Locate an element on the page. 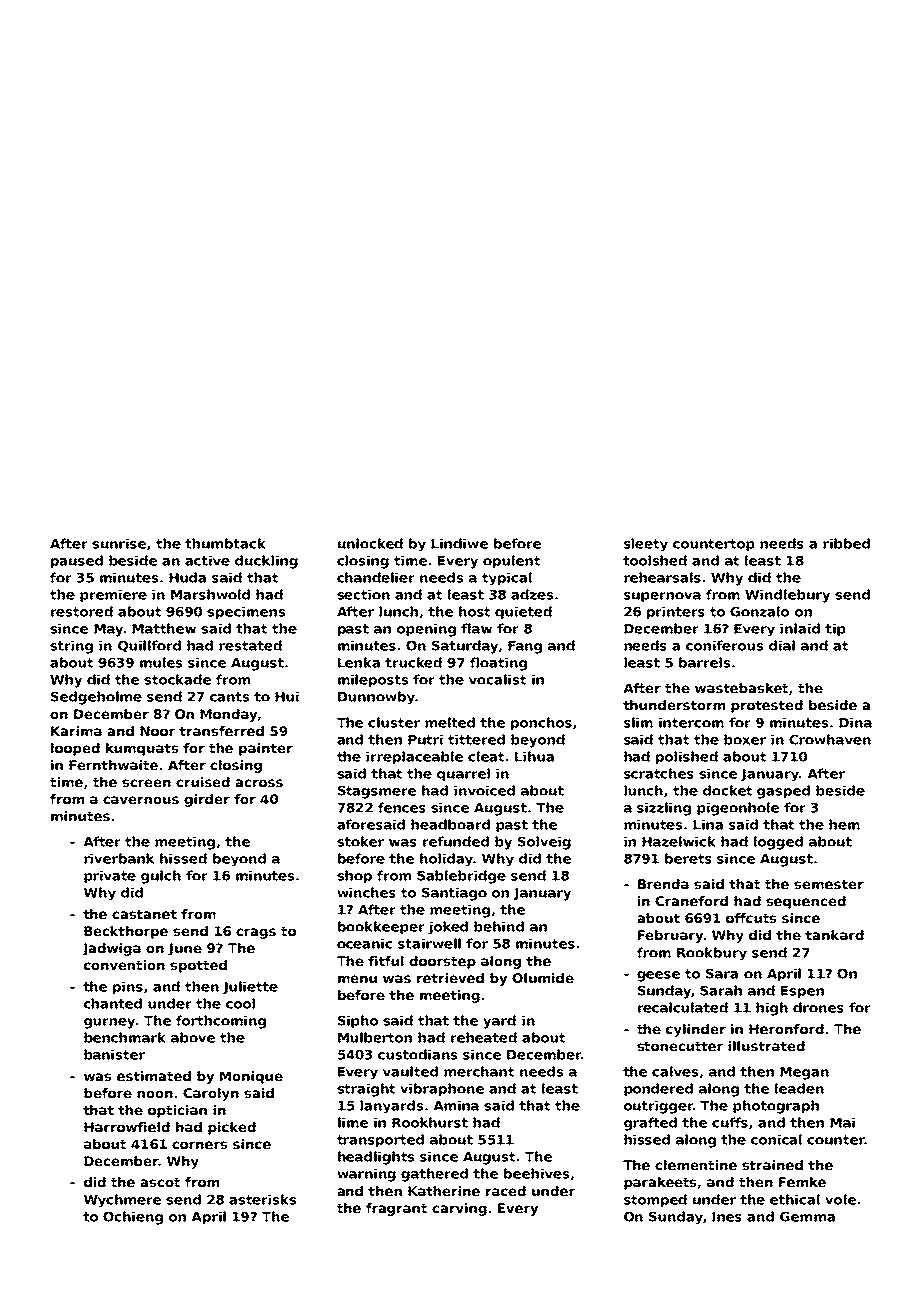 The height and width of the image is (1308, 924). Lindiwe is located at coordinates (459, 543).
